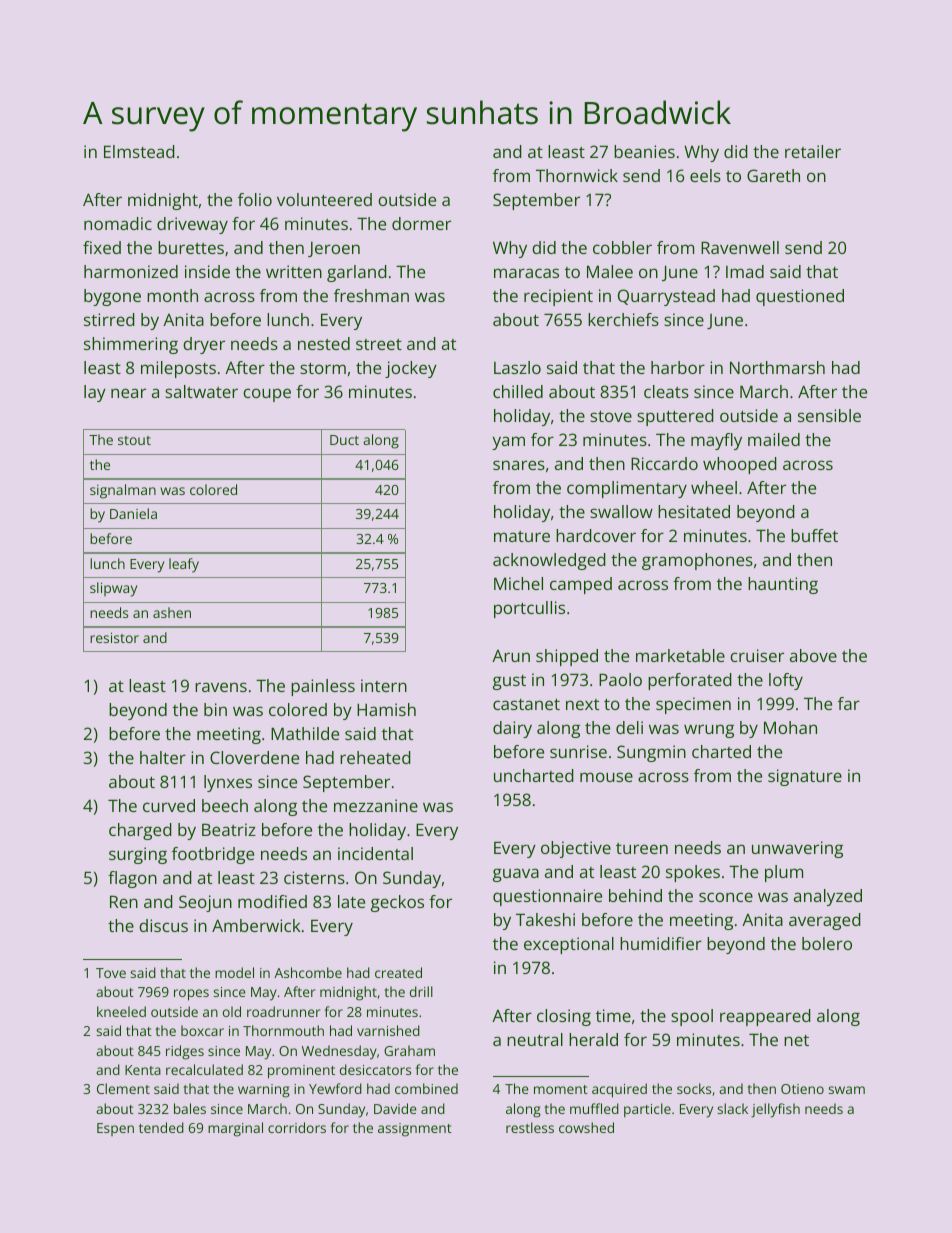 This screenshot has width=952, height=1233. Describe the element at coordinates (121, 1011) in the screenshot. I see `kneeled` at that location.
